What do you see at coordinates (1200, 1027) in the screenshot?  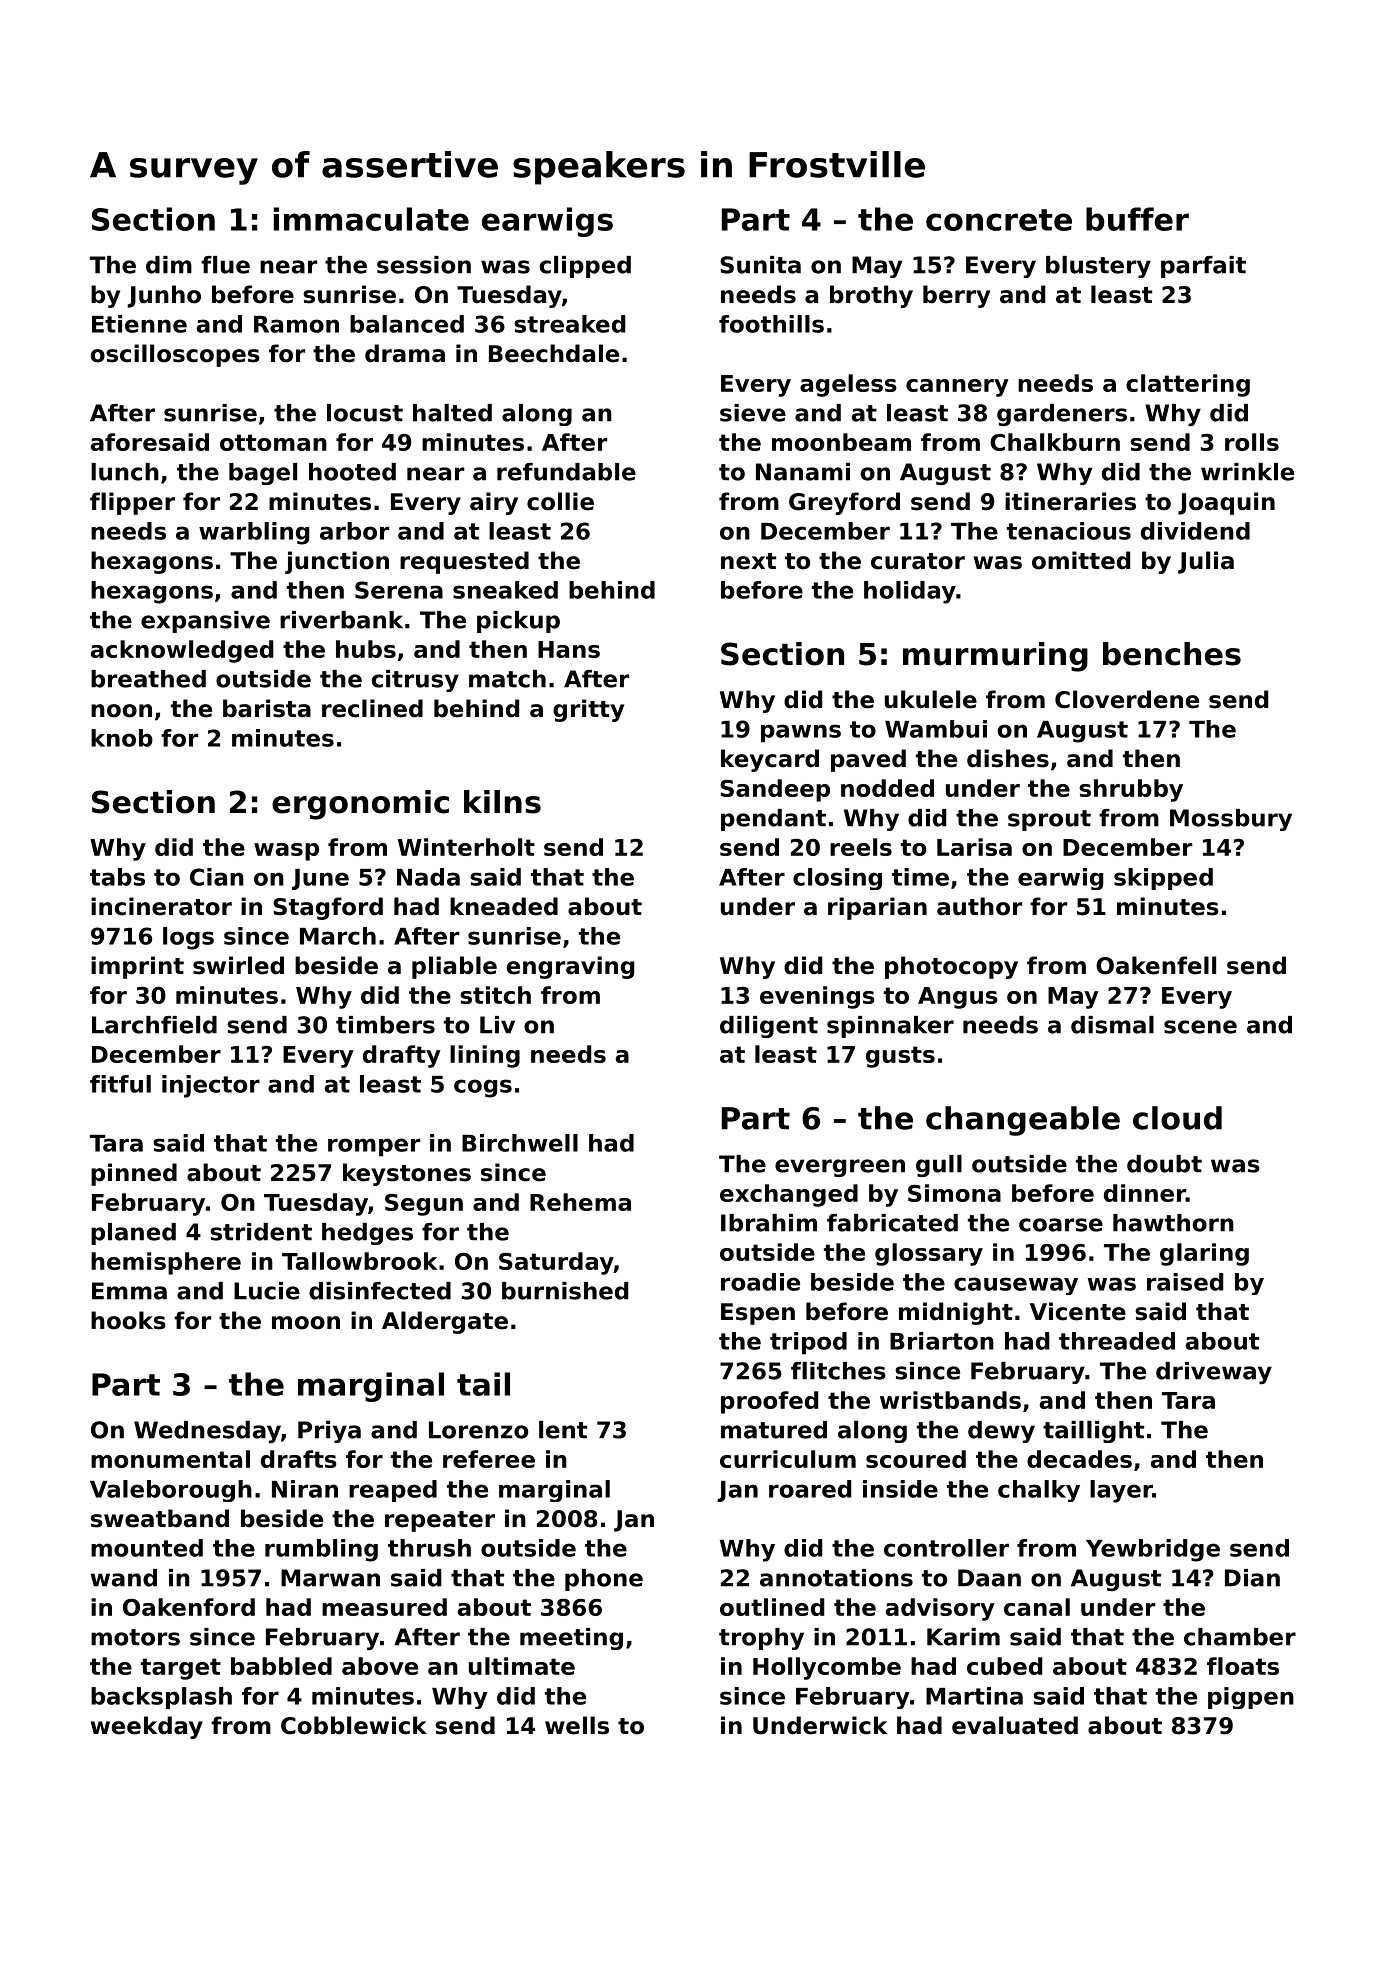 I see `scene` at bounding box center [1200, 1027].
